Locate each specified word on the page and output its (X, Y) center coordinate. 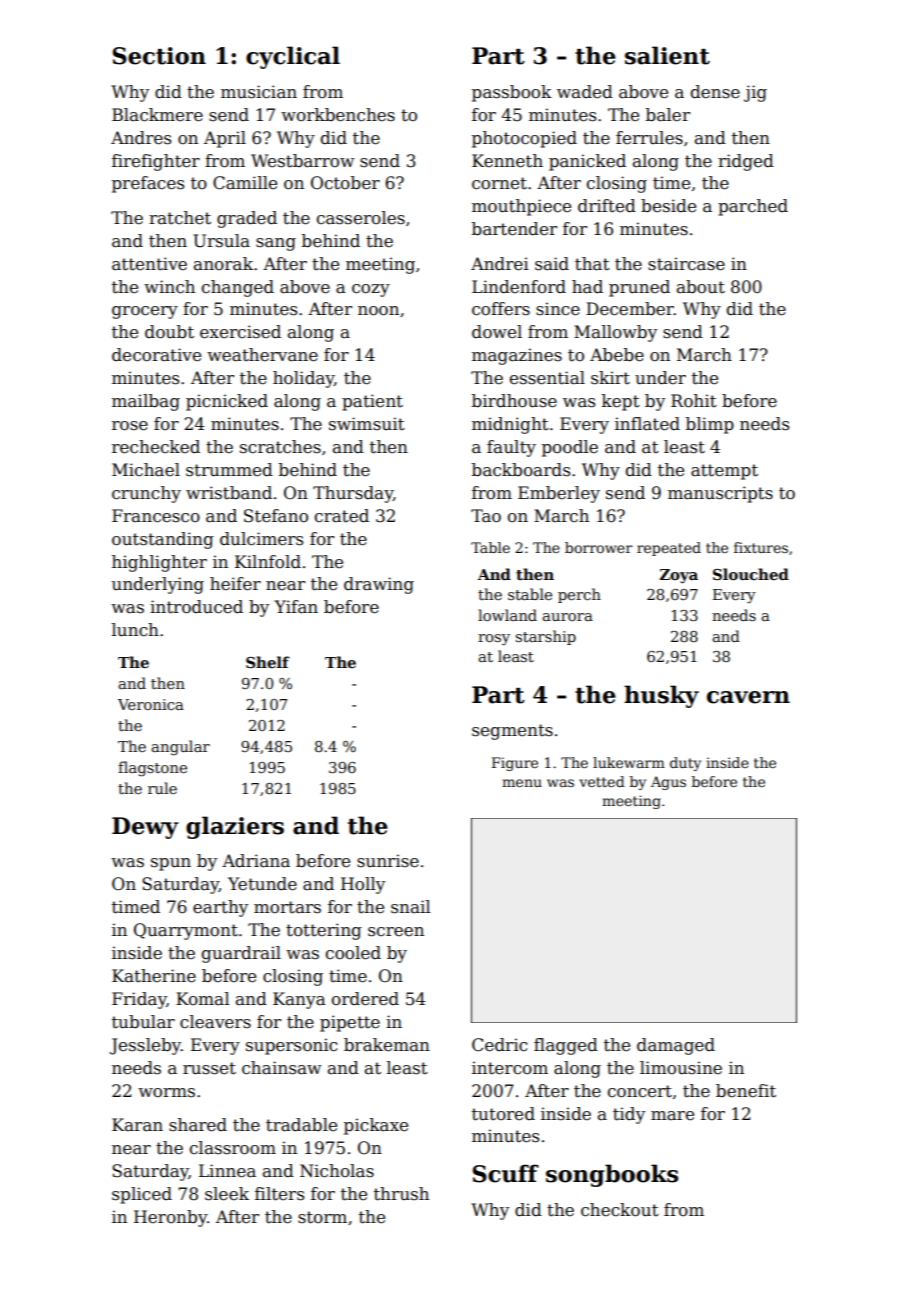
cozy (371, 290)
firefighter (156, 162)
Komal (203, 999)
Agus (668, 783)
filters (279, 1194)
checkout (620, 1210)
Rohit (694, 401)
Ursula (221, 241)
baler (668, 115)
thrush (401, 1194)
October (345, 183)
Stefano (276, 516)
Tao (486, 516)
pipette (350, 1023)
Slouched (751, 574)
